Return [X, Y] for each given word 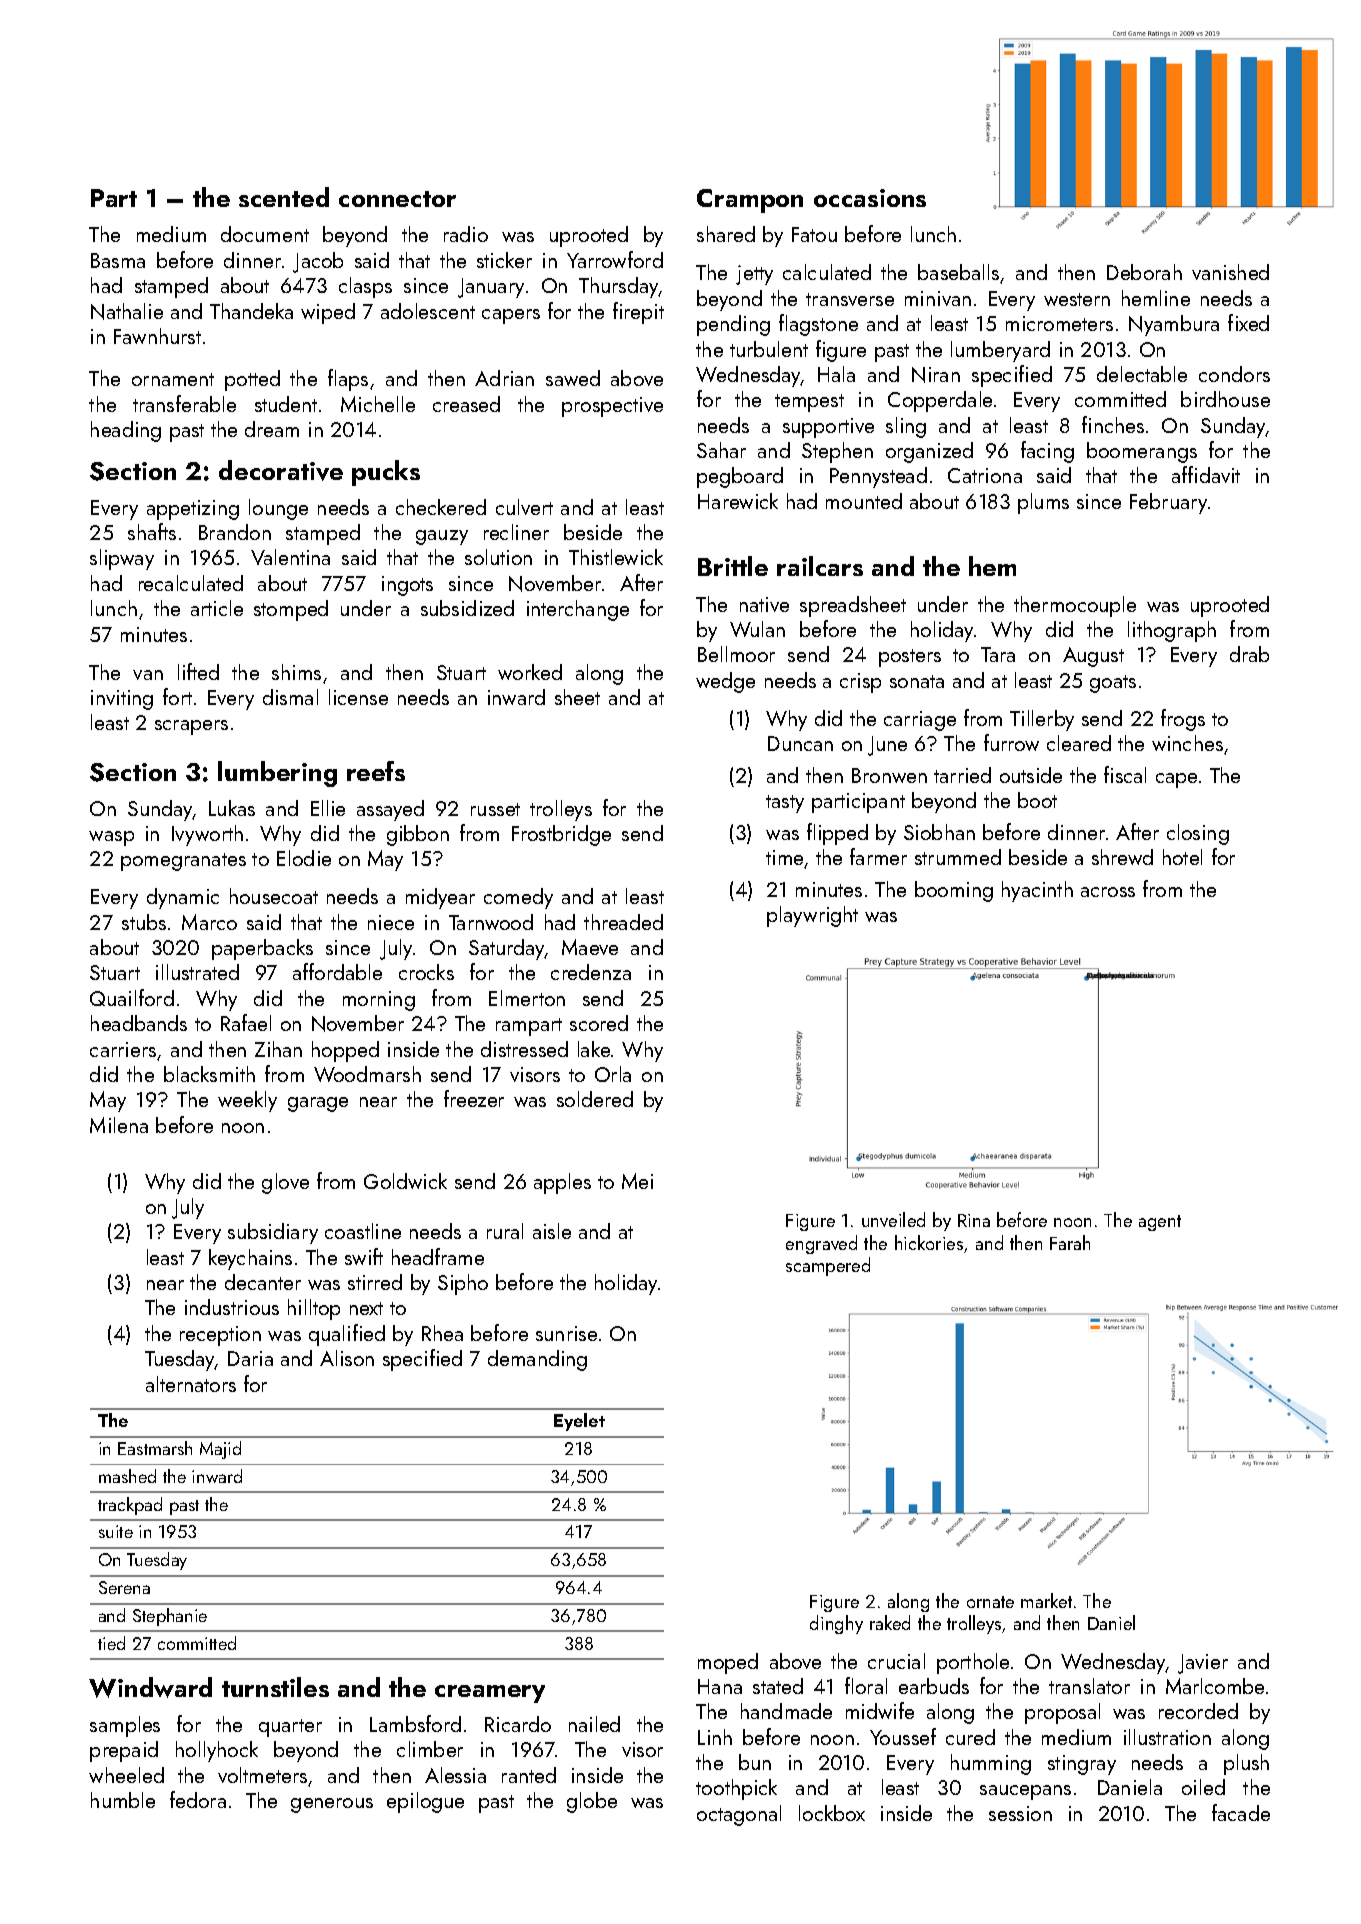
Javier [1203, 1664]
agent [1160, 1223]
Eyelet [579, 1422]
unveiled [893, 1219]
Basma [118, 260]
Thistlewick [616, 557]
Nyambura [1174, 325]
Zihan [278, 1049]
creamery [490, 1694]
